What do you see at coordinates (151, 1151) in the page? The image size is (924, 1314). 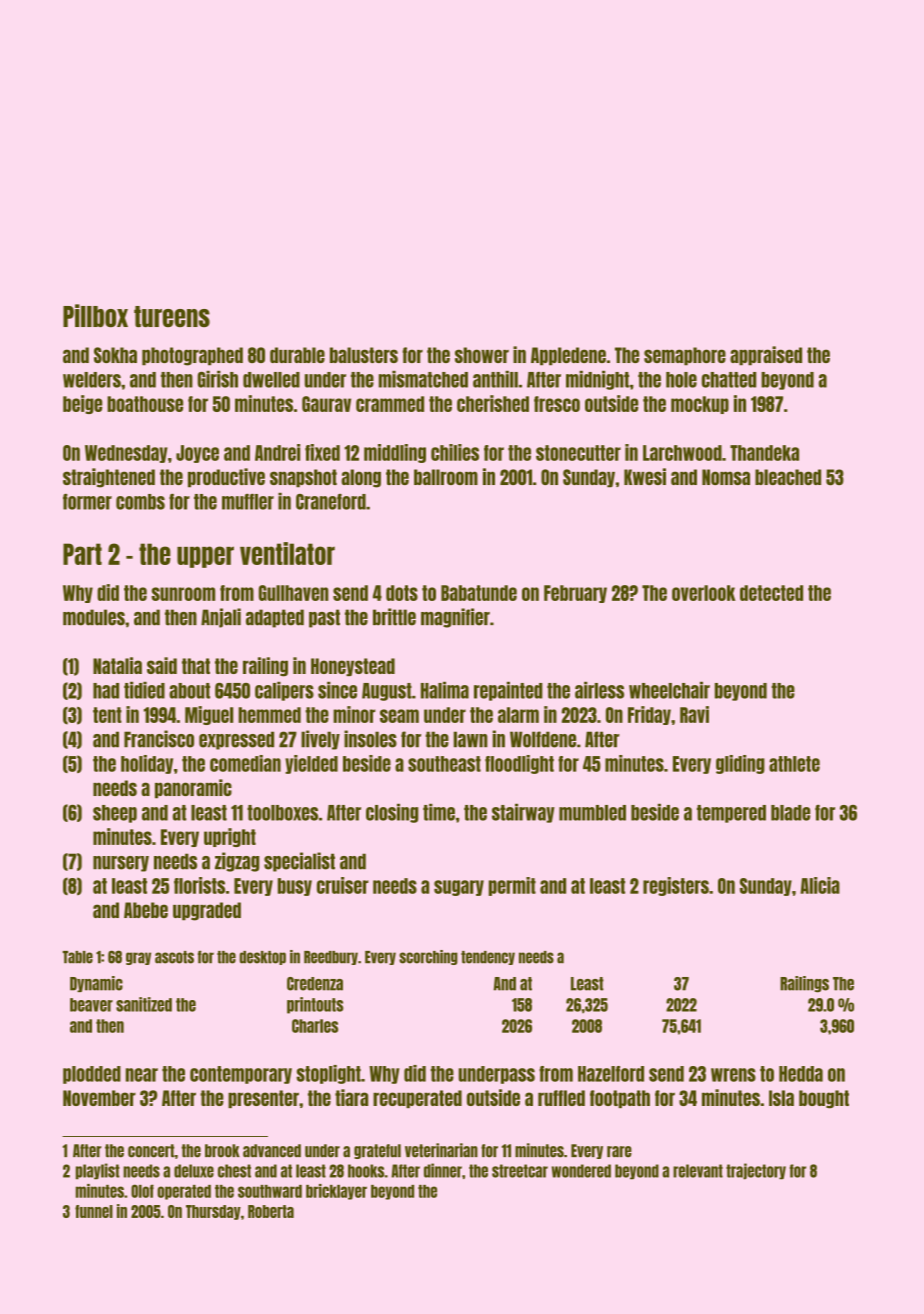 I see `concert` at bounding box center [151, 1151].
